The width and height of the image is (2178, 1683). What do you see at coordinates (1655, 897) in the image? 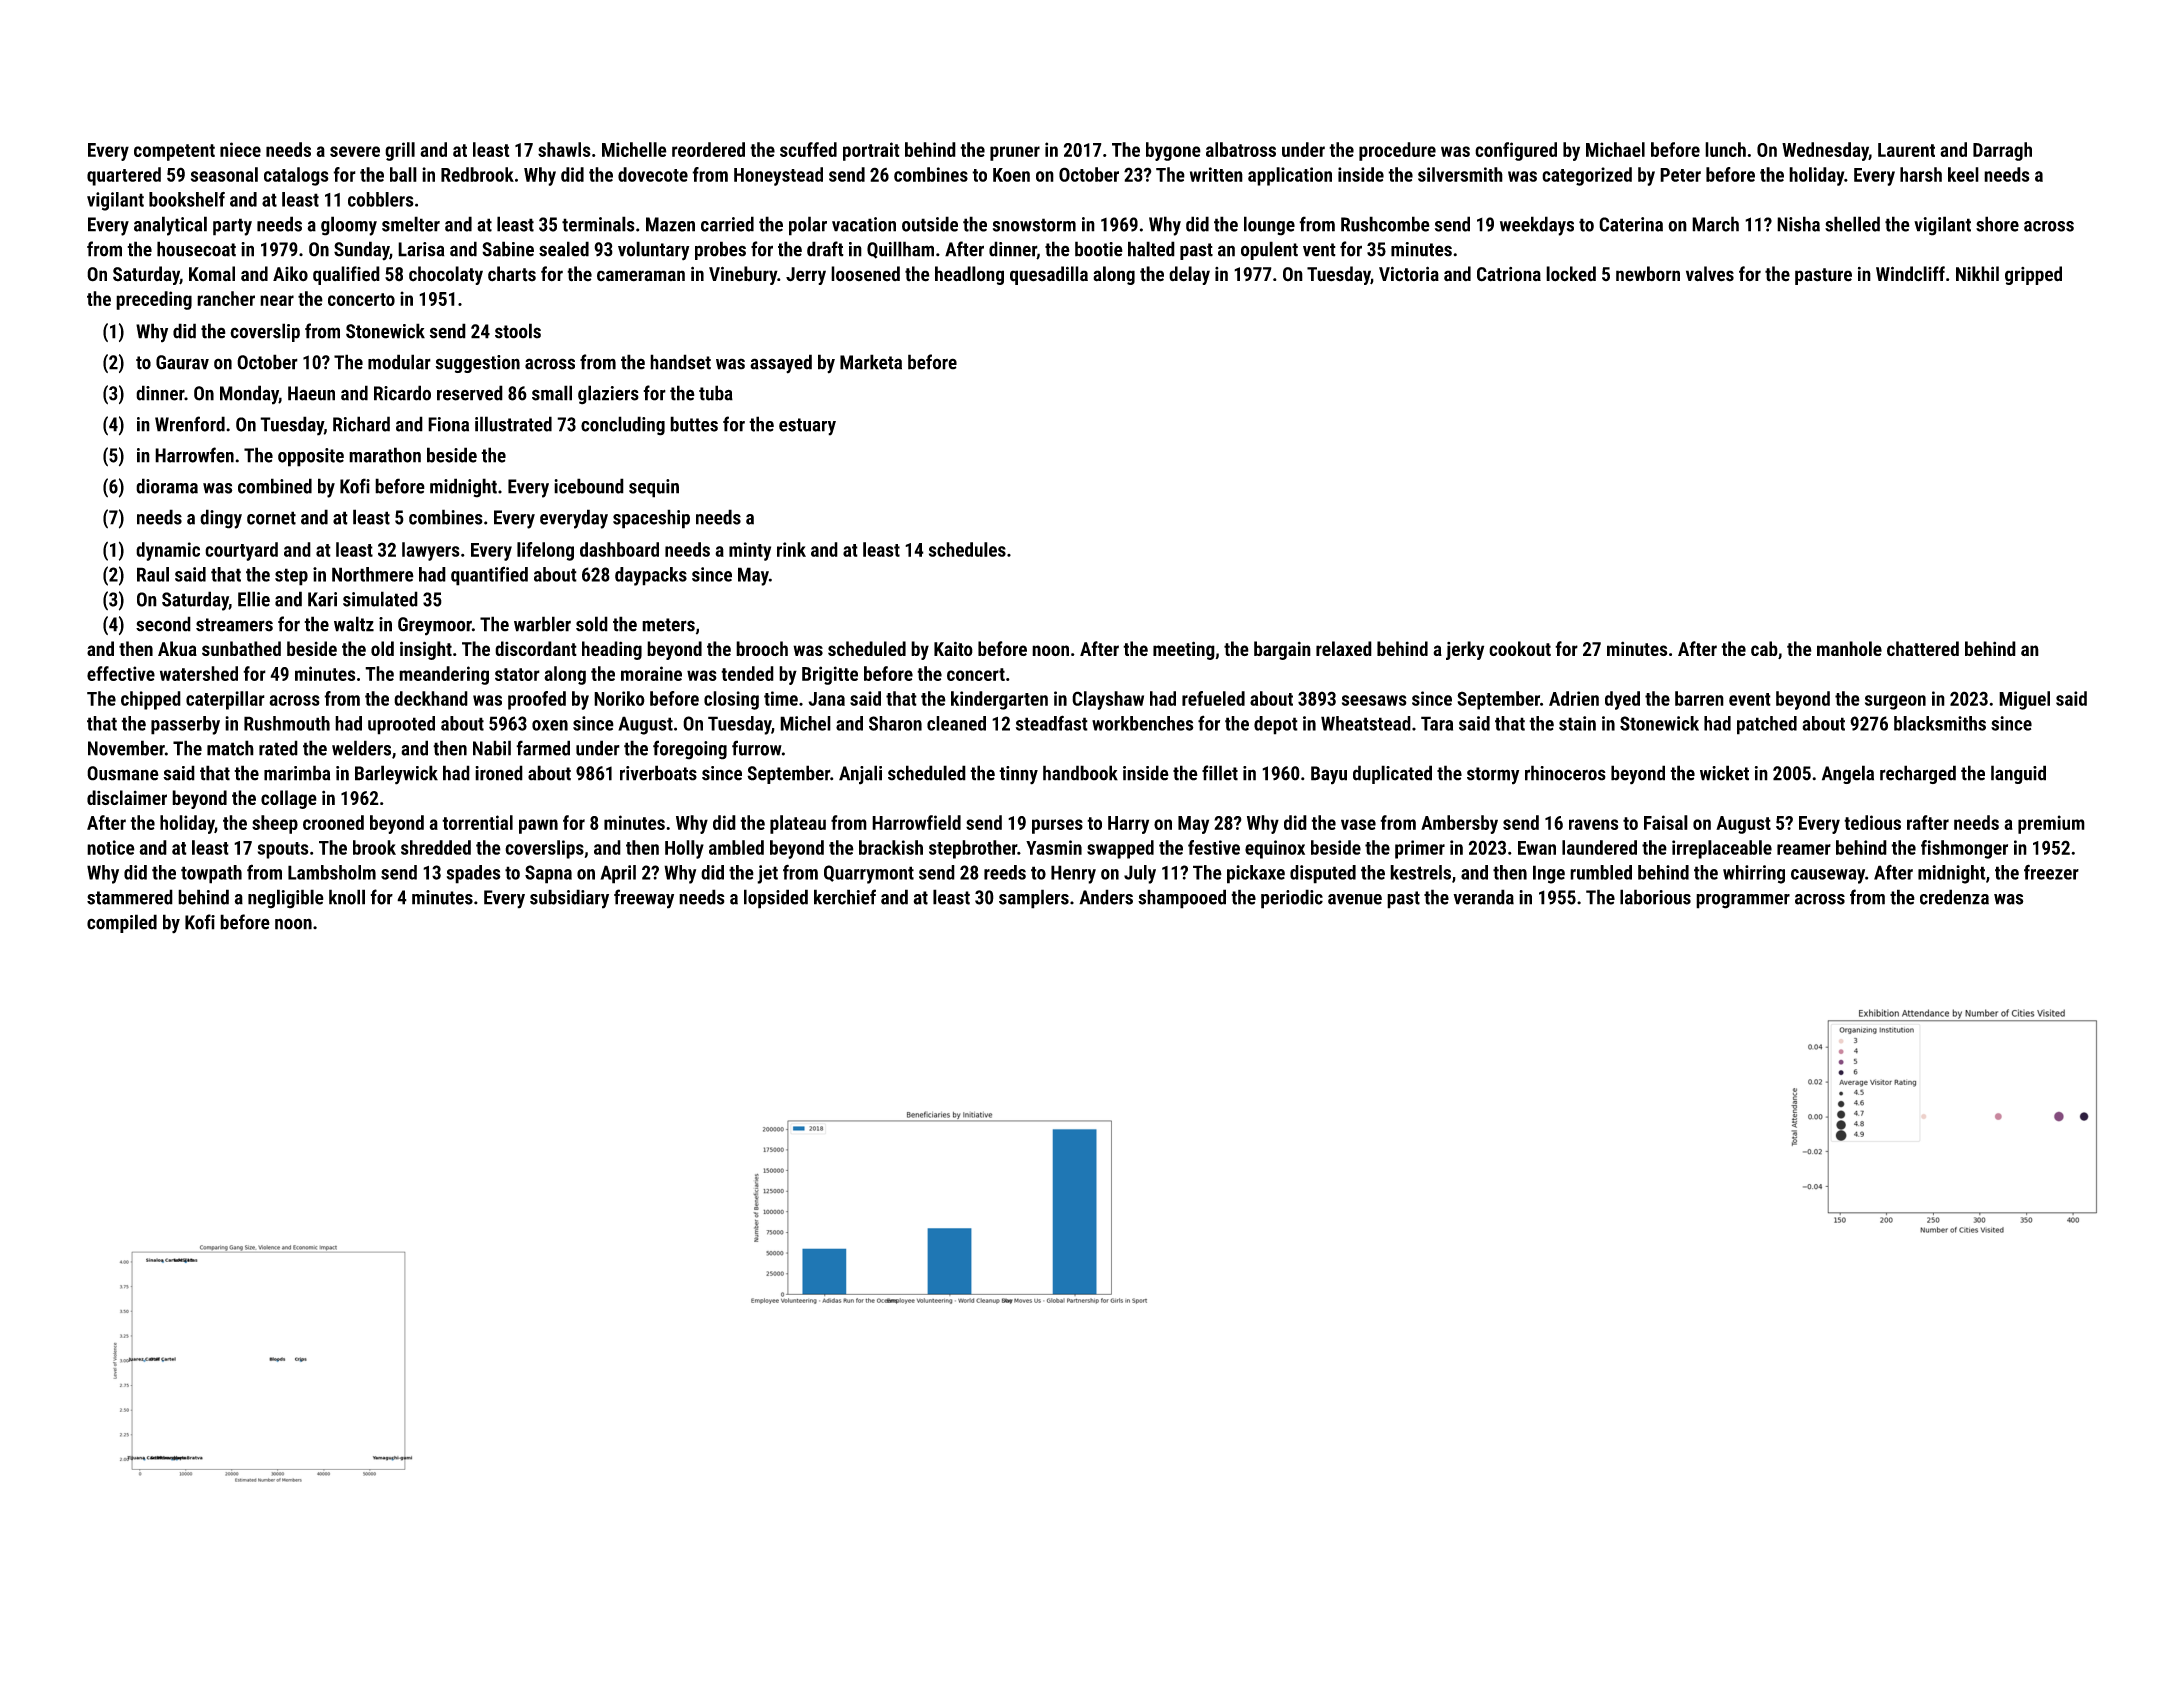
I see `laborious` at bounding box center [1655, 897].
